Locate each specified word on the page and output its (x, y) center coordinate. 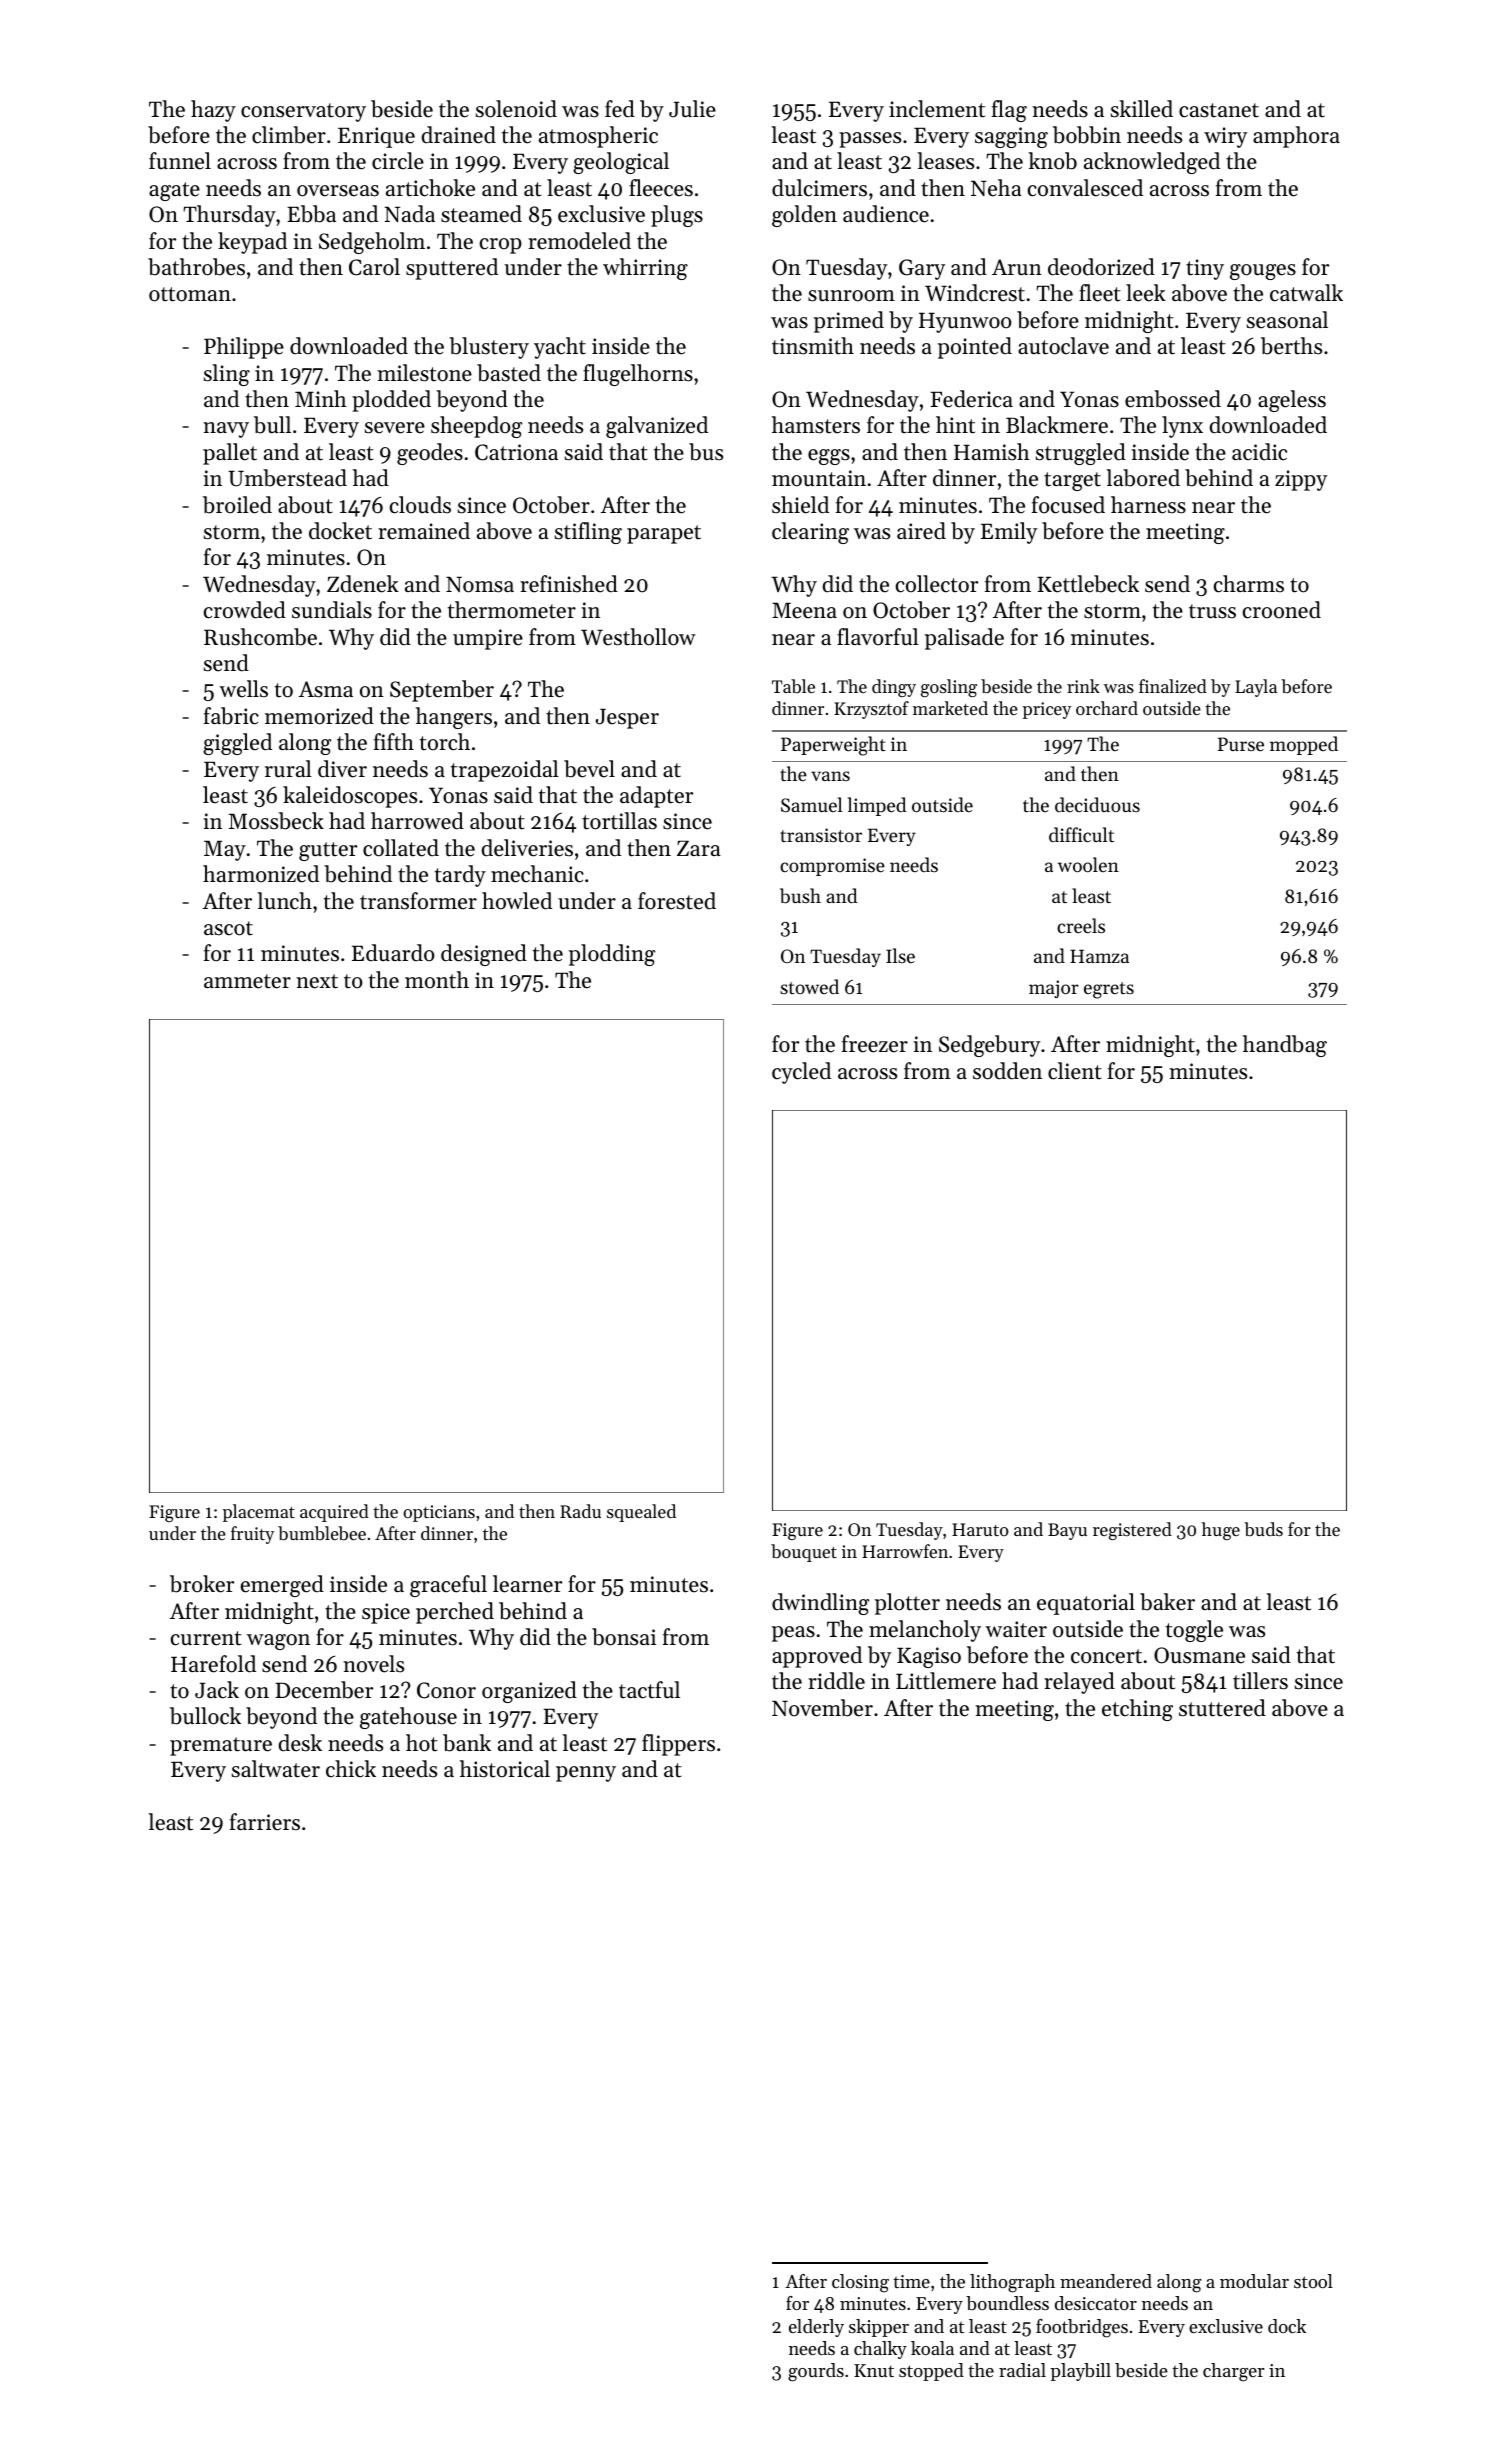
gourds (816, 2372)
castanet (1219, 110)
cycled (801, 1073)
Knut (874, 2370)
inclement (937, 109)
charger (1233, 2372)
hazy (213, 111)
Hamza (1099, 956)
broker (202, 1584)
